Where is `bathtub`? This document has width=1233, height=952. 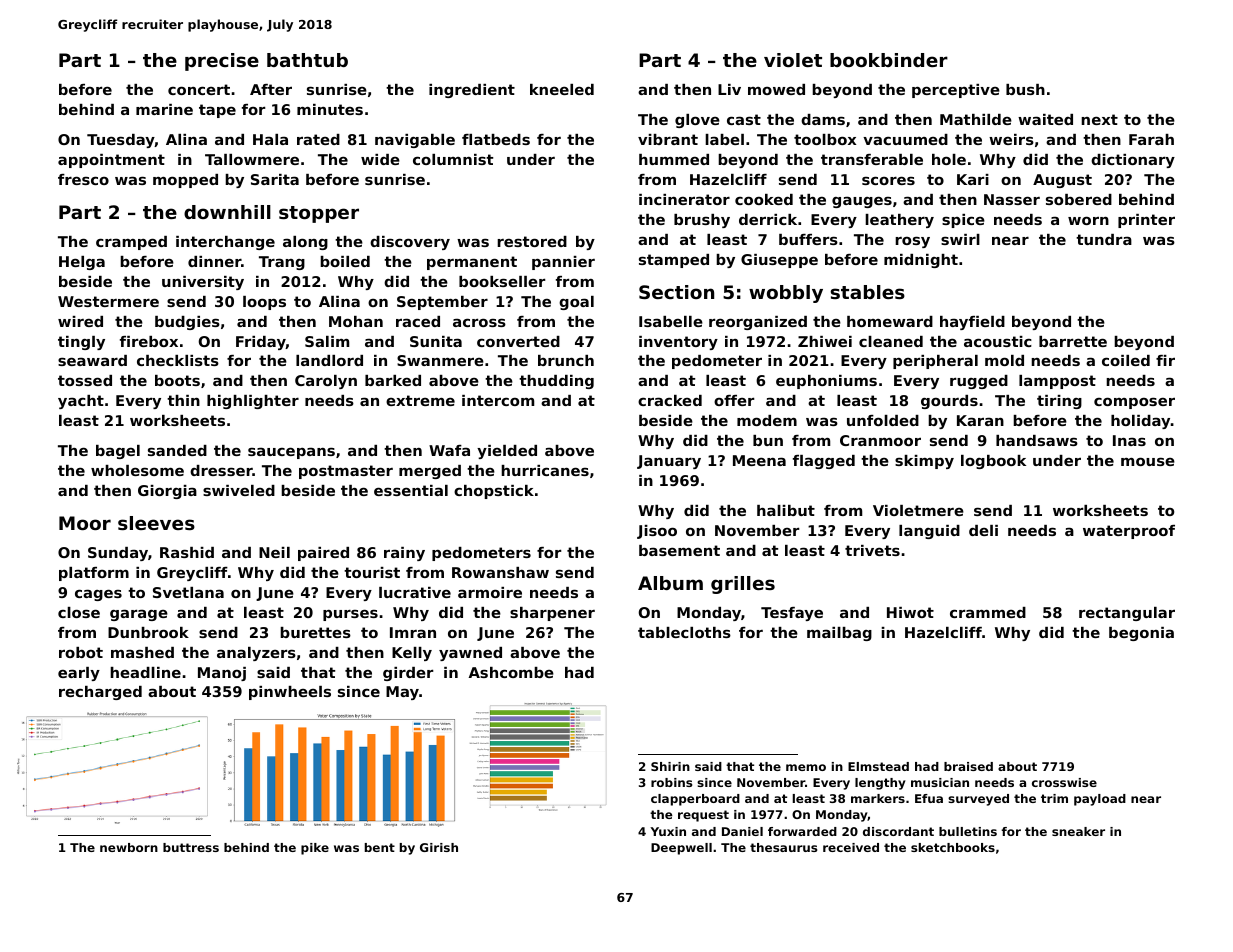 bathtub is located at coordinates (307, 60).
